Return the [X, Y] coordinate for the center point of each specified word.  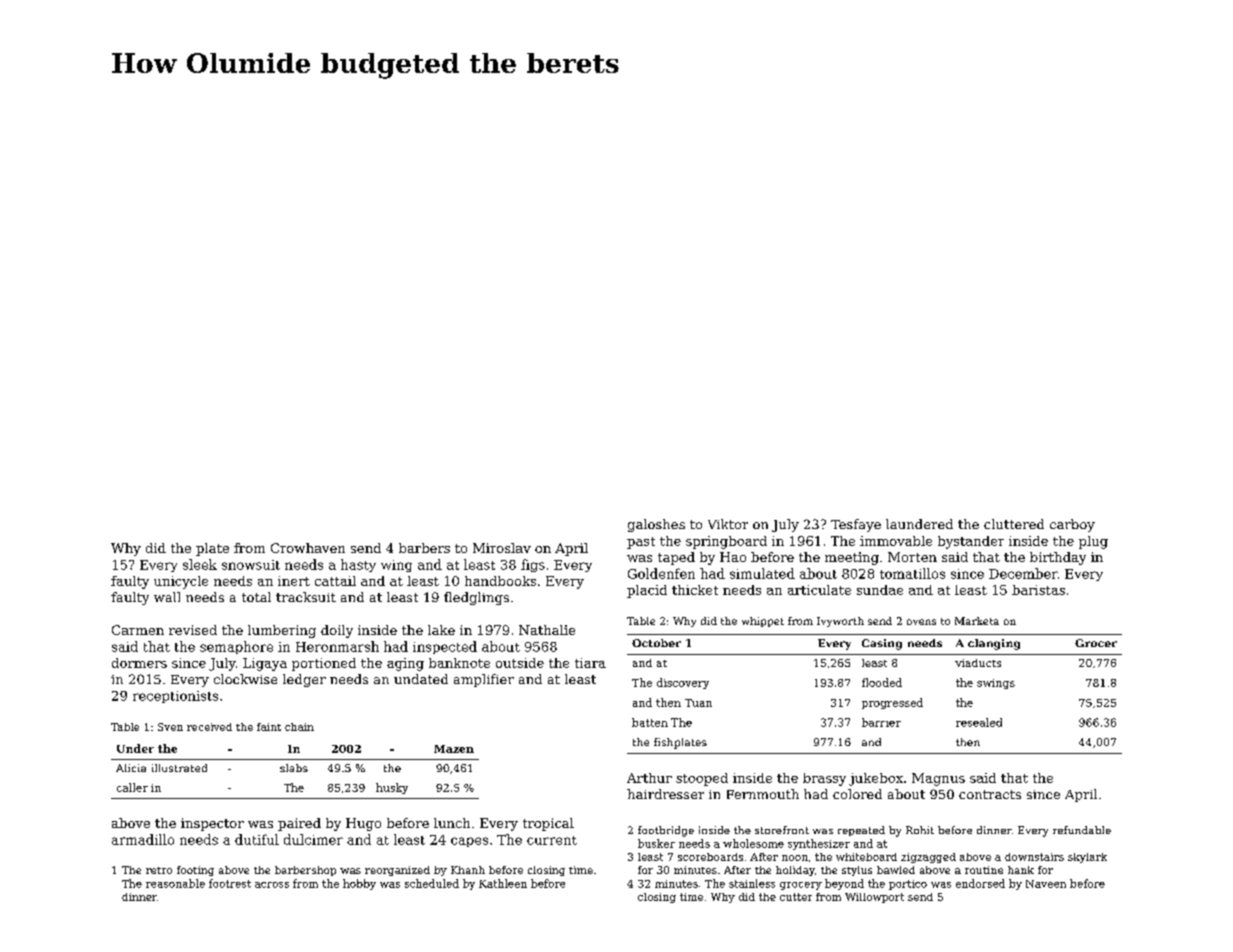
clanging [994, 644]
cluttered [1014, 524]
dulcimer [313, 839]
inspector [212, 824]
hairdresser [665, 794]
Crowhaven [308, 548]
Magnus [938, 779]
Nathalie [547, 630]
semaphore [236, 647]
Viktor [728, 524]
